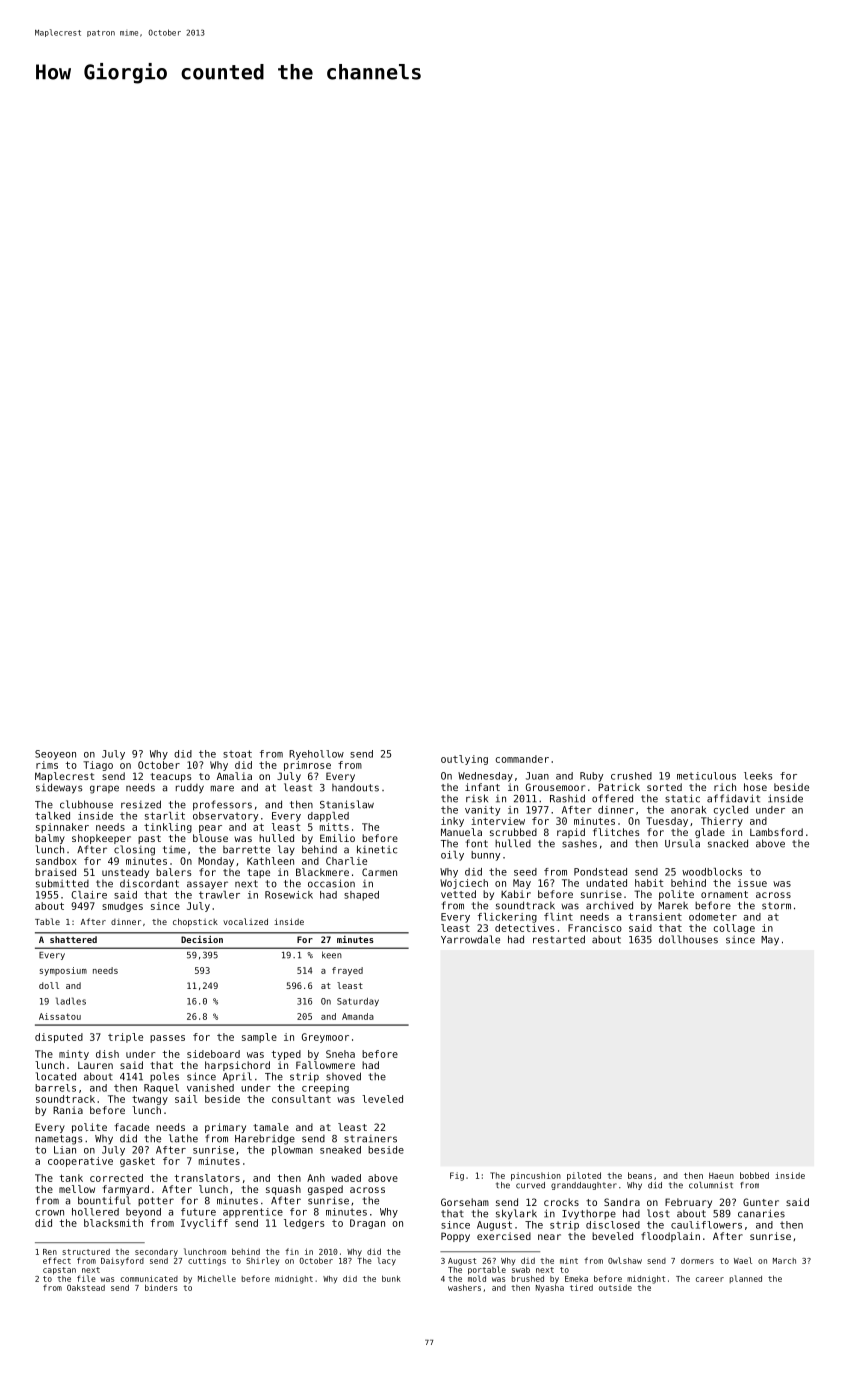 The image size is (849, 1400). Describe the element at coordinates (754, 1175) in the screenshot. I see `bobbed` at that location.
